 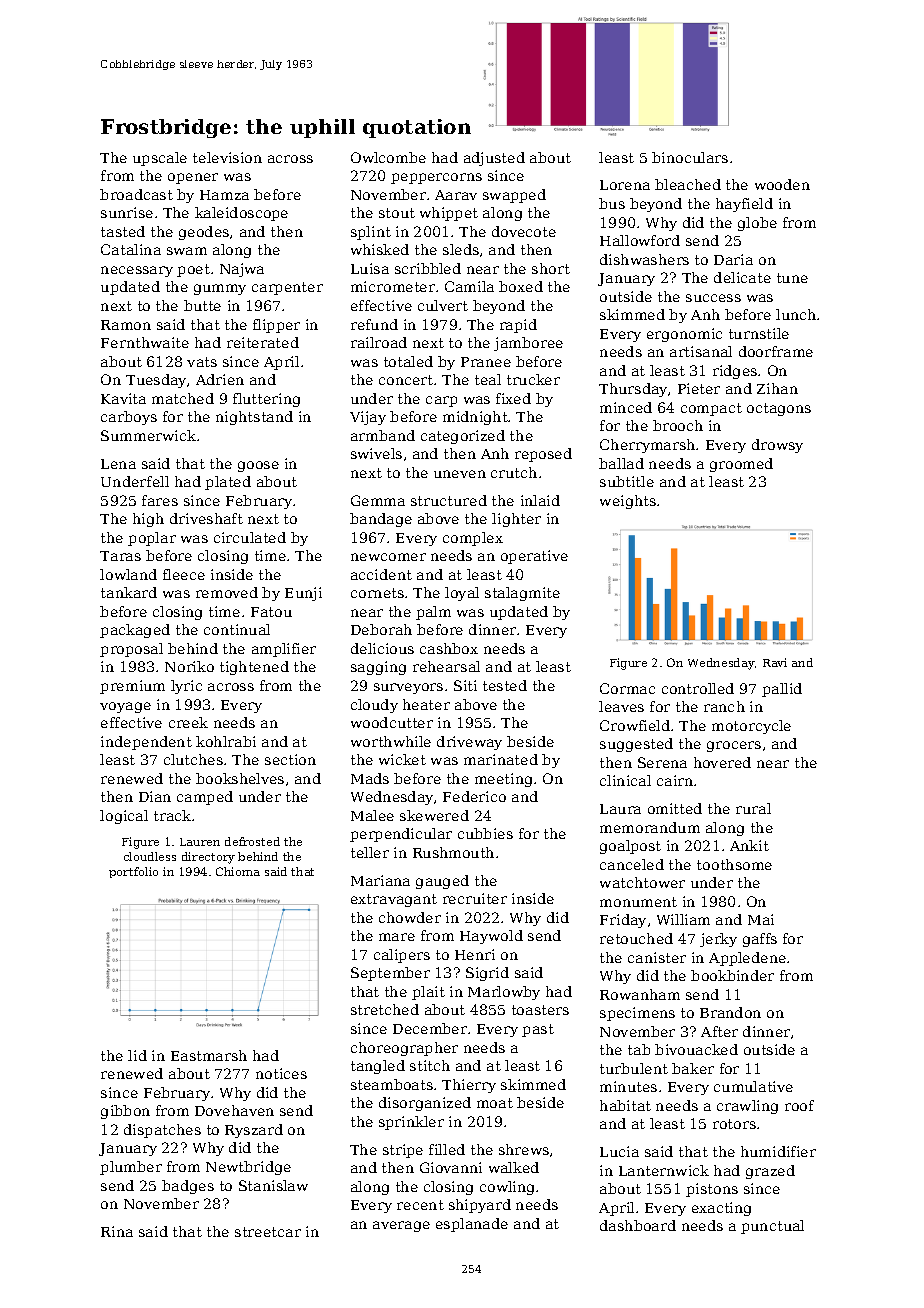 I want to click on defrosted, so click(x=252, y=841).
